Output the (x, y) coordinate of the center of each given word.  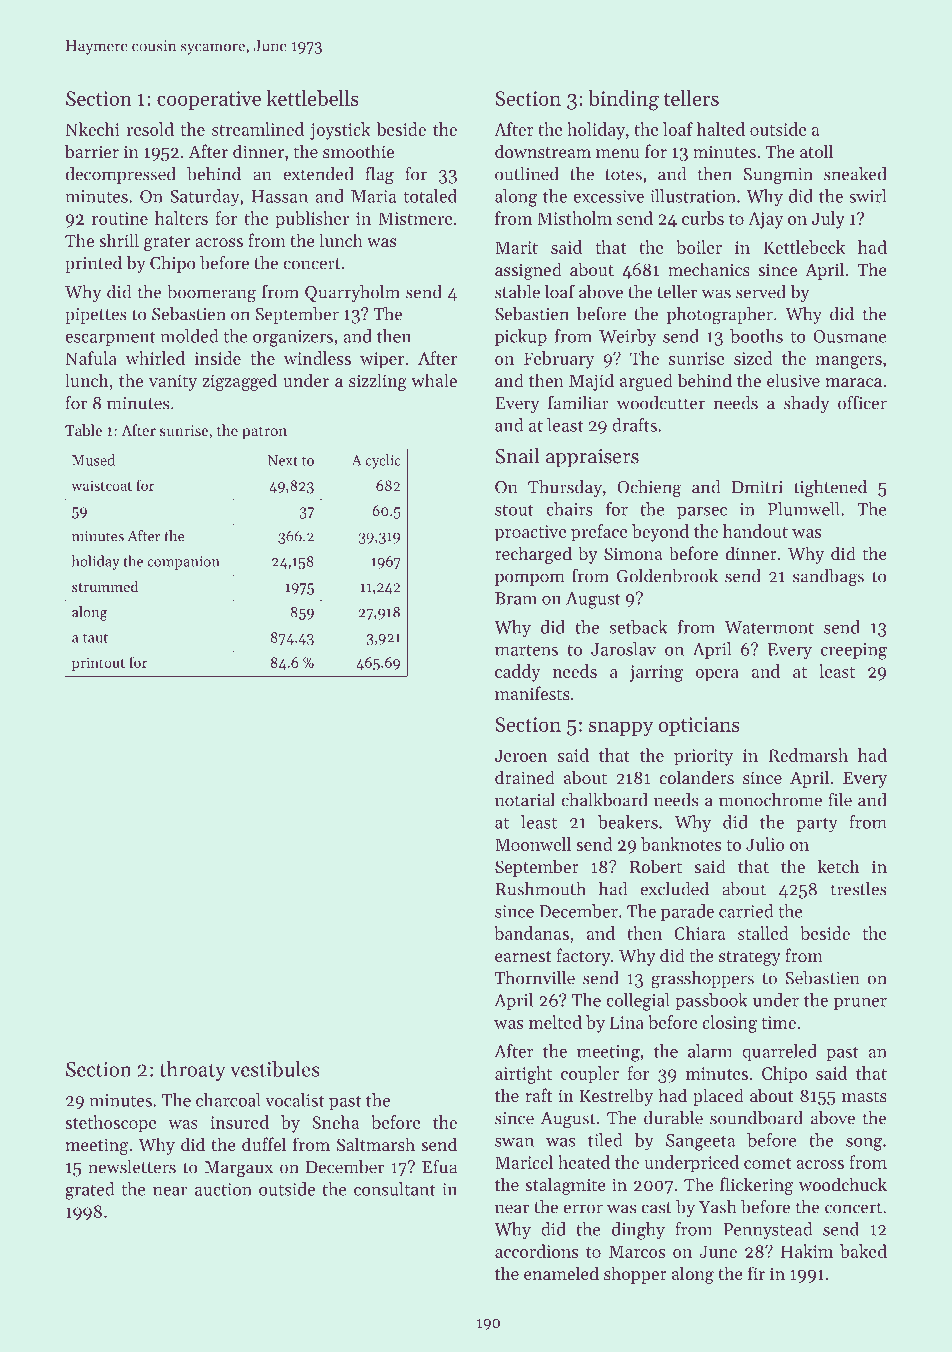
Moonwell (533, 844)
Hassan (279, 196)
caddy (518, 673)
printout (98, 664)
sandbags (828, 578)
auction (223, 1189)
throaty (192, 1071)
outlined (527, 174)
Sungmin (778, 176)
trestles (859, 889)
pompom (529, 579)
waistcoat (101, 485)
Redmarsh (808, 755)
